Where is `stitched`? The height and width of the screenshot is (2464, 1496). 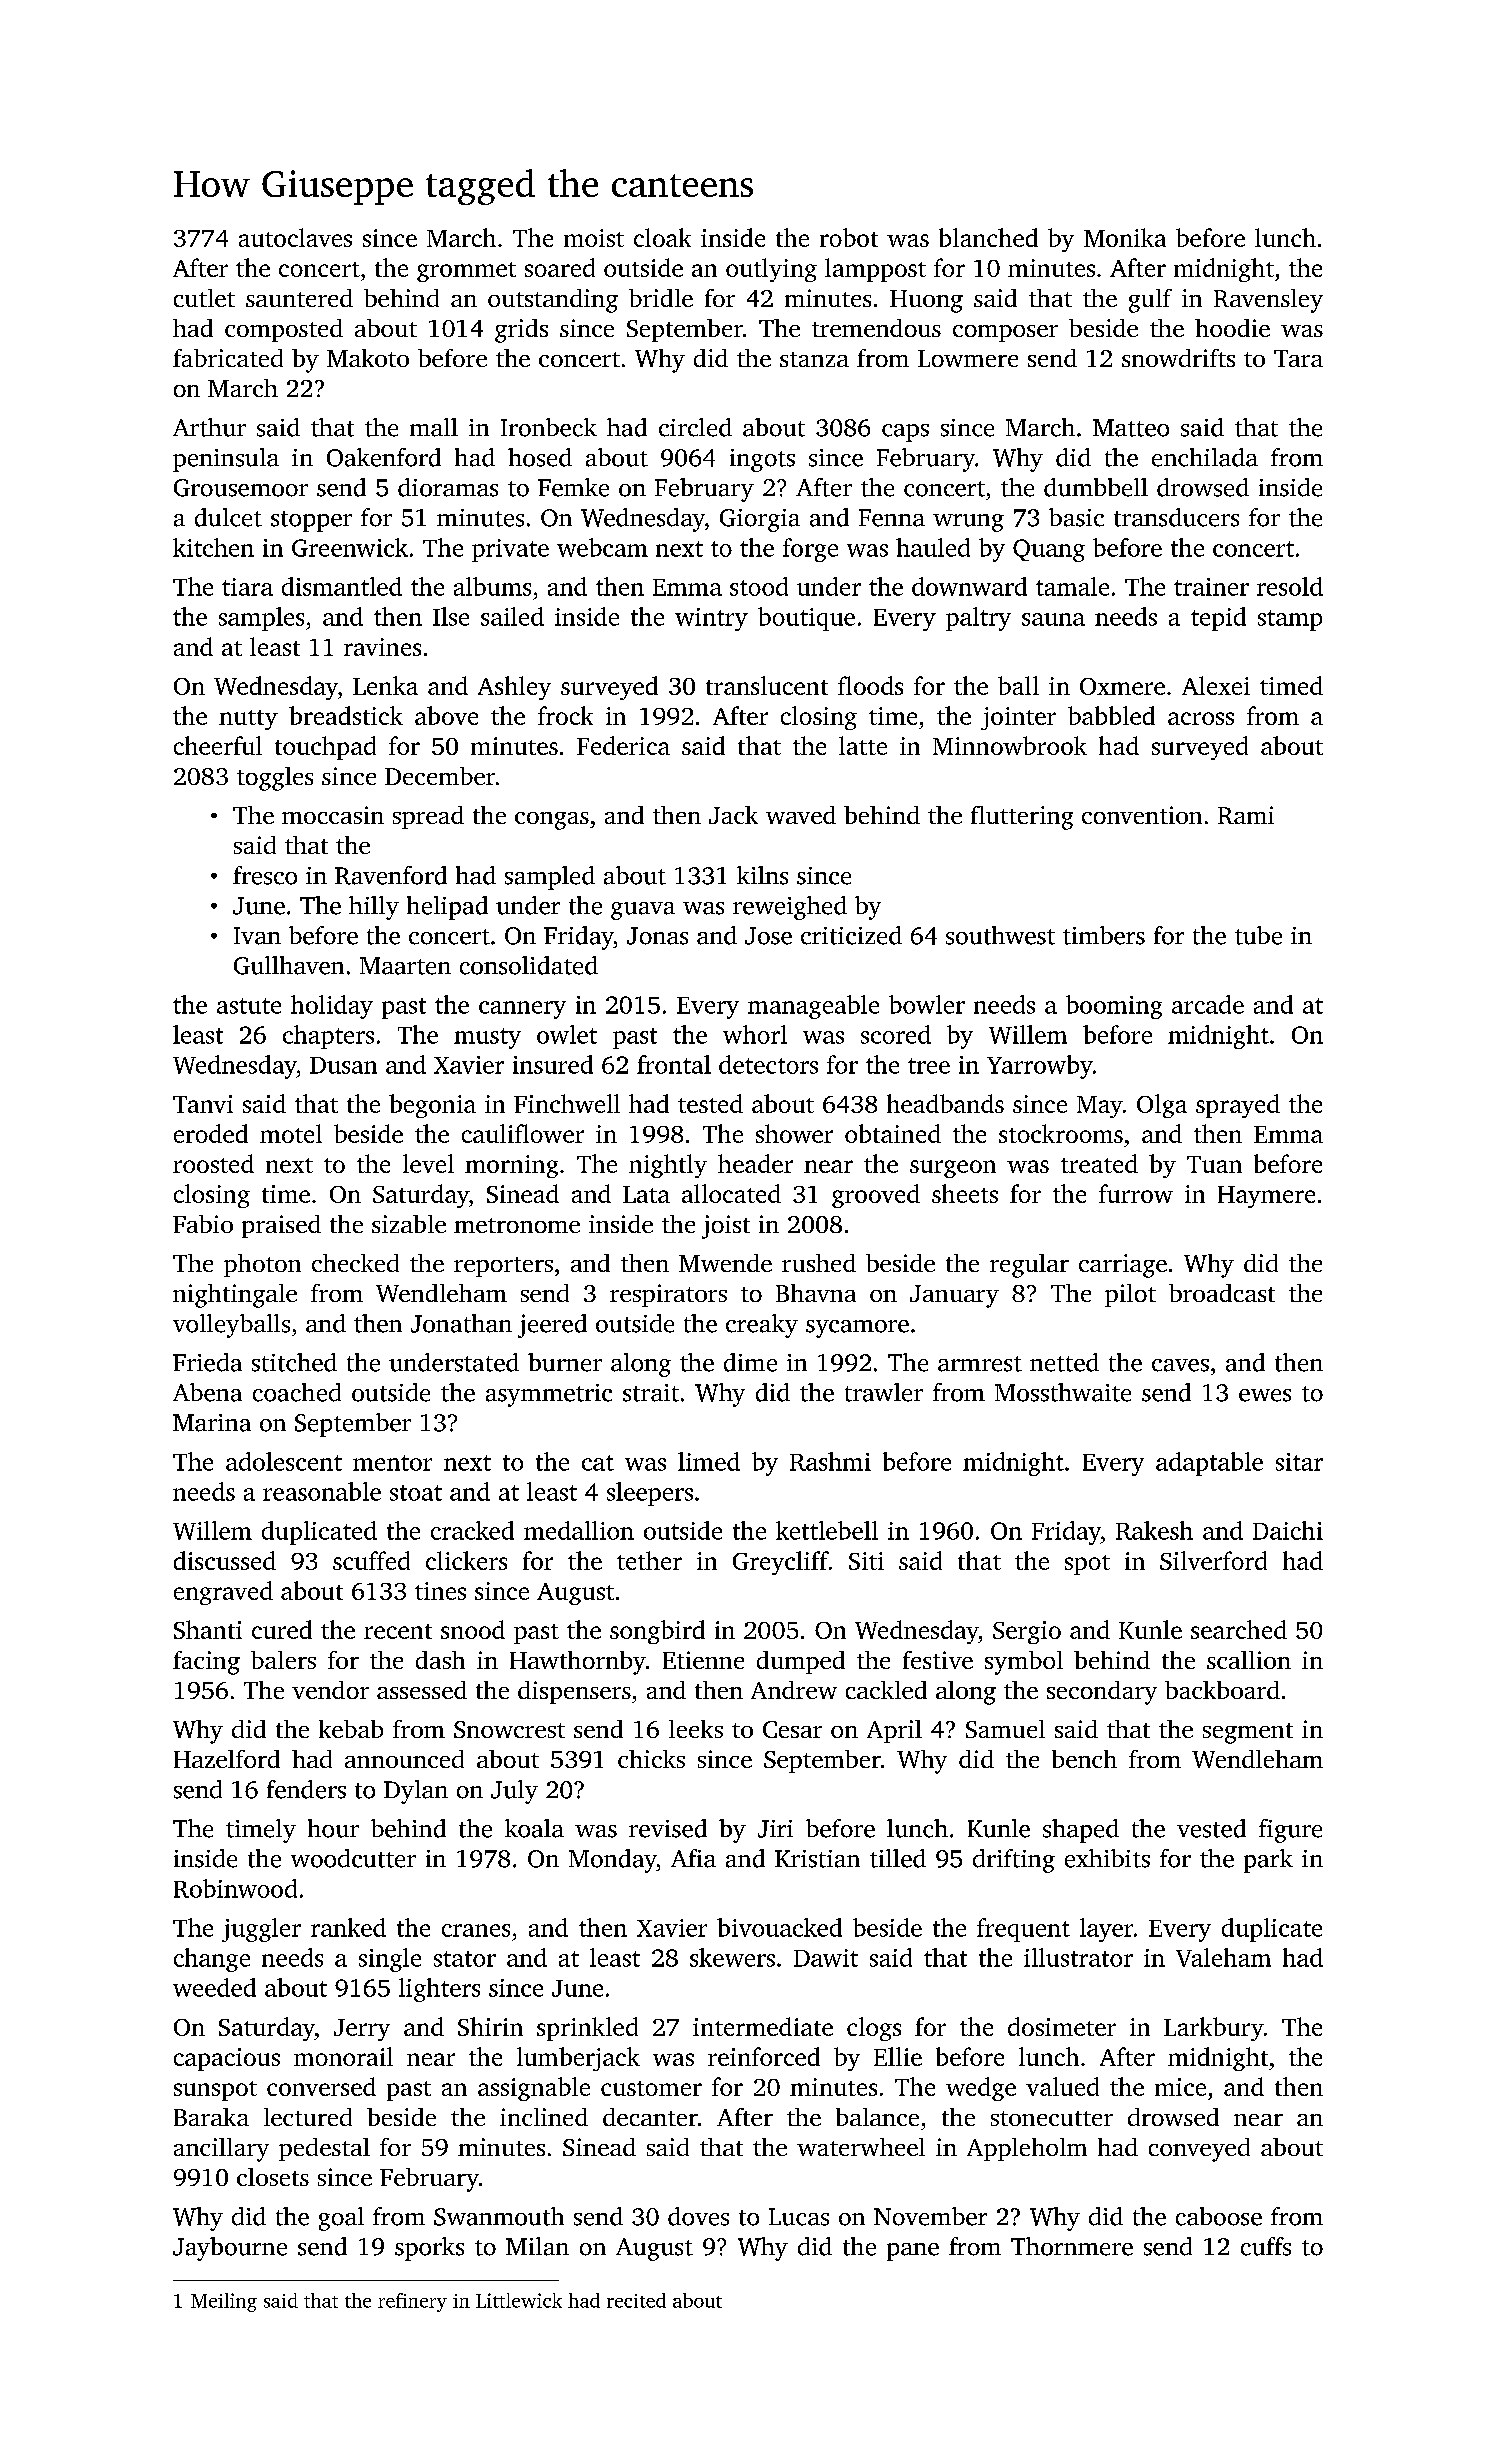 stitched is located at coordinates (294, 1362).
